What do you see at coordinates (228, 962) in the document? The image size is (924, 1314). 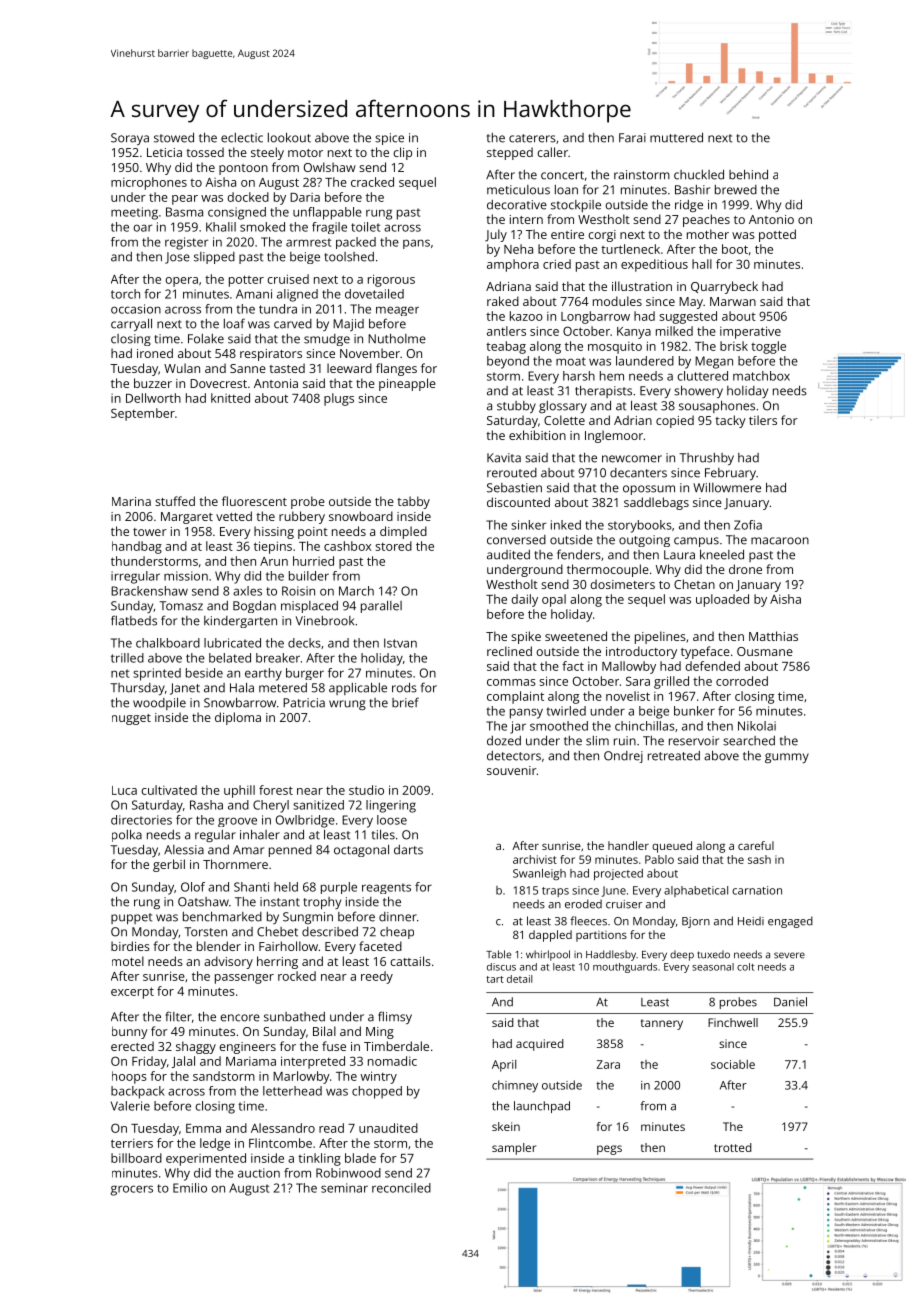 I see `advisory` at bounding box center [228, 962].
